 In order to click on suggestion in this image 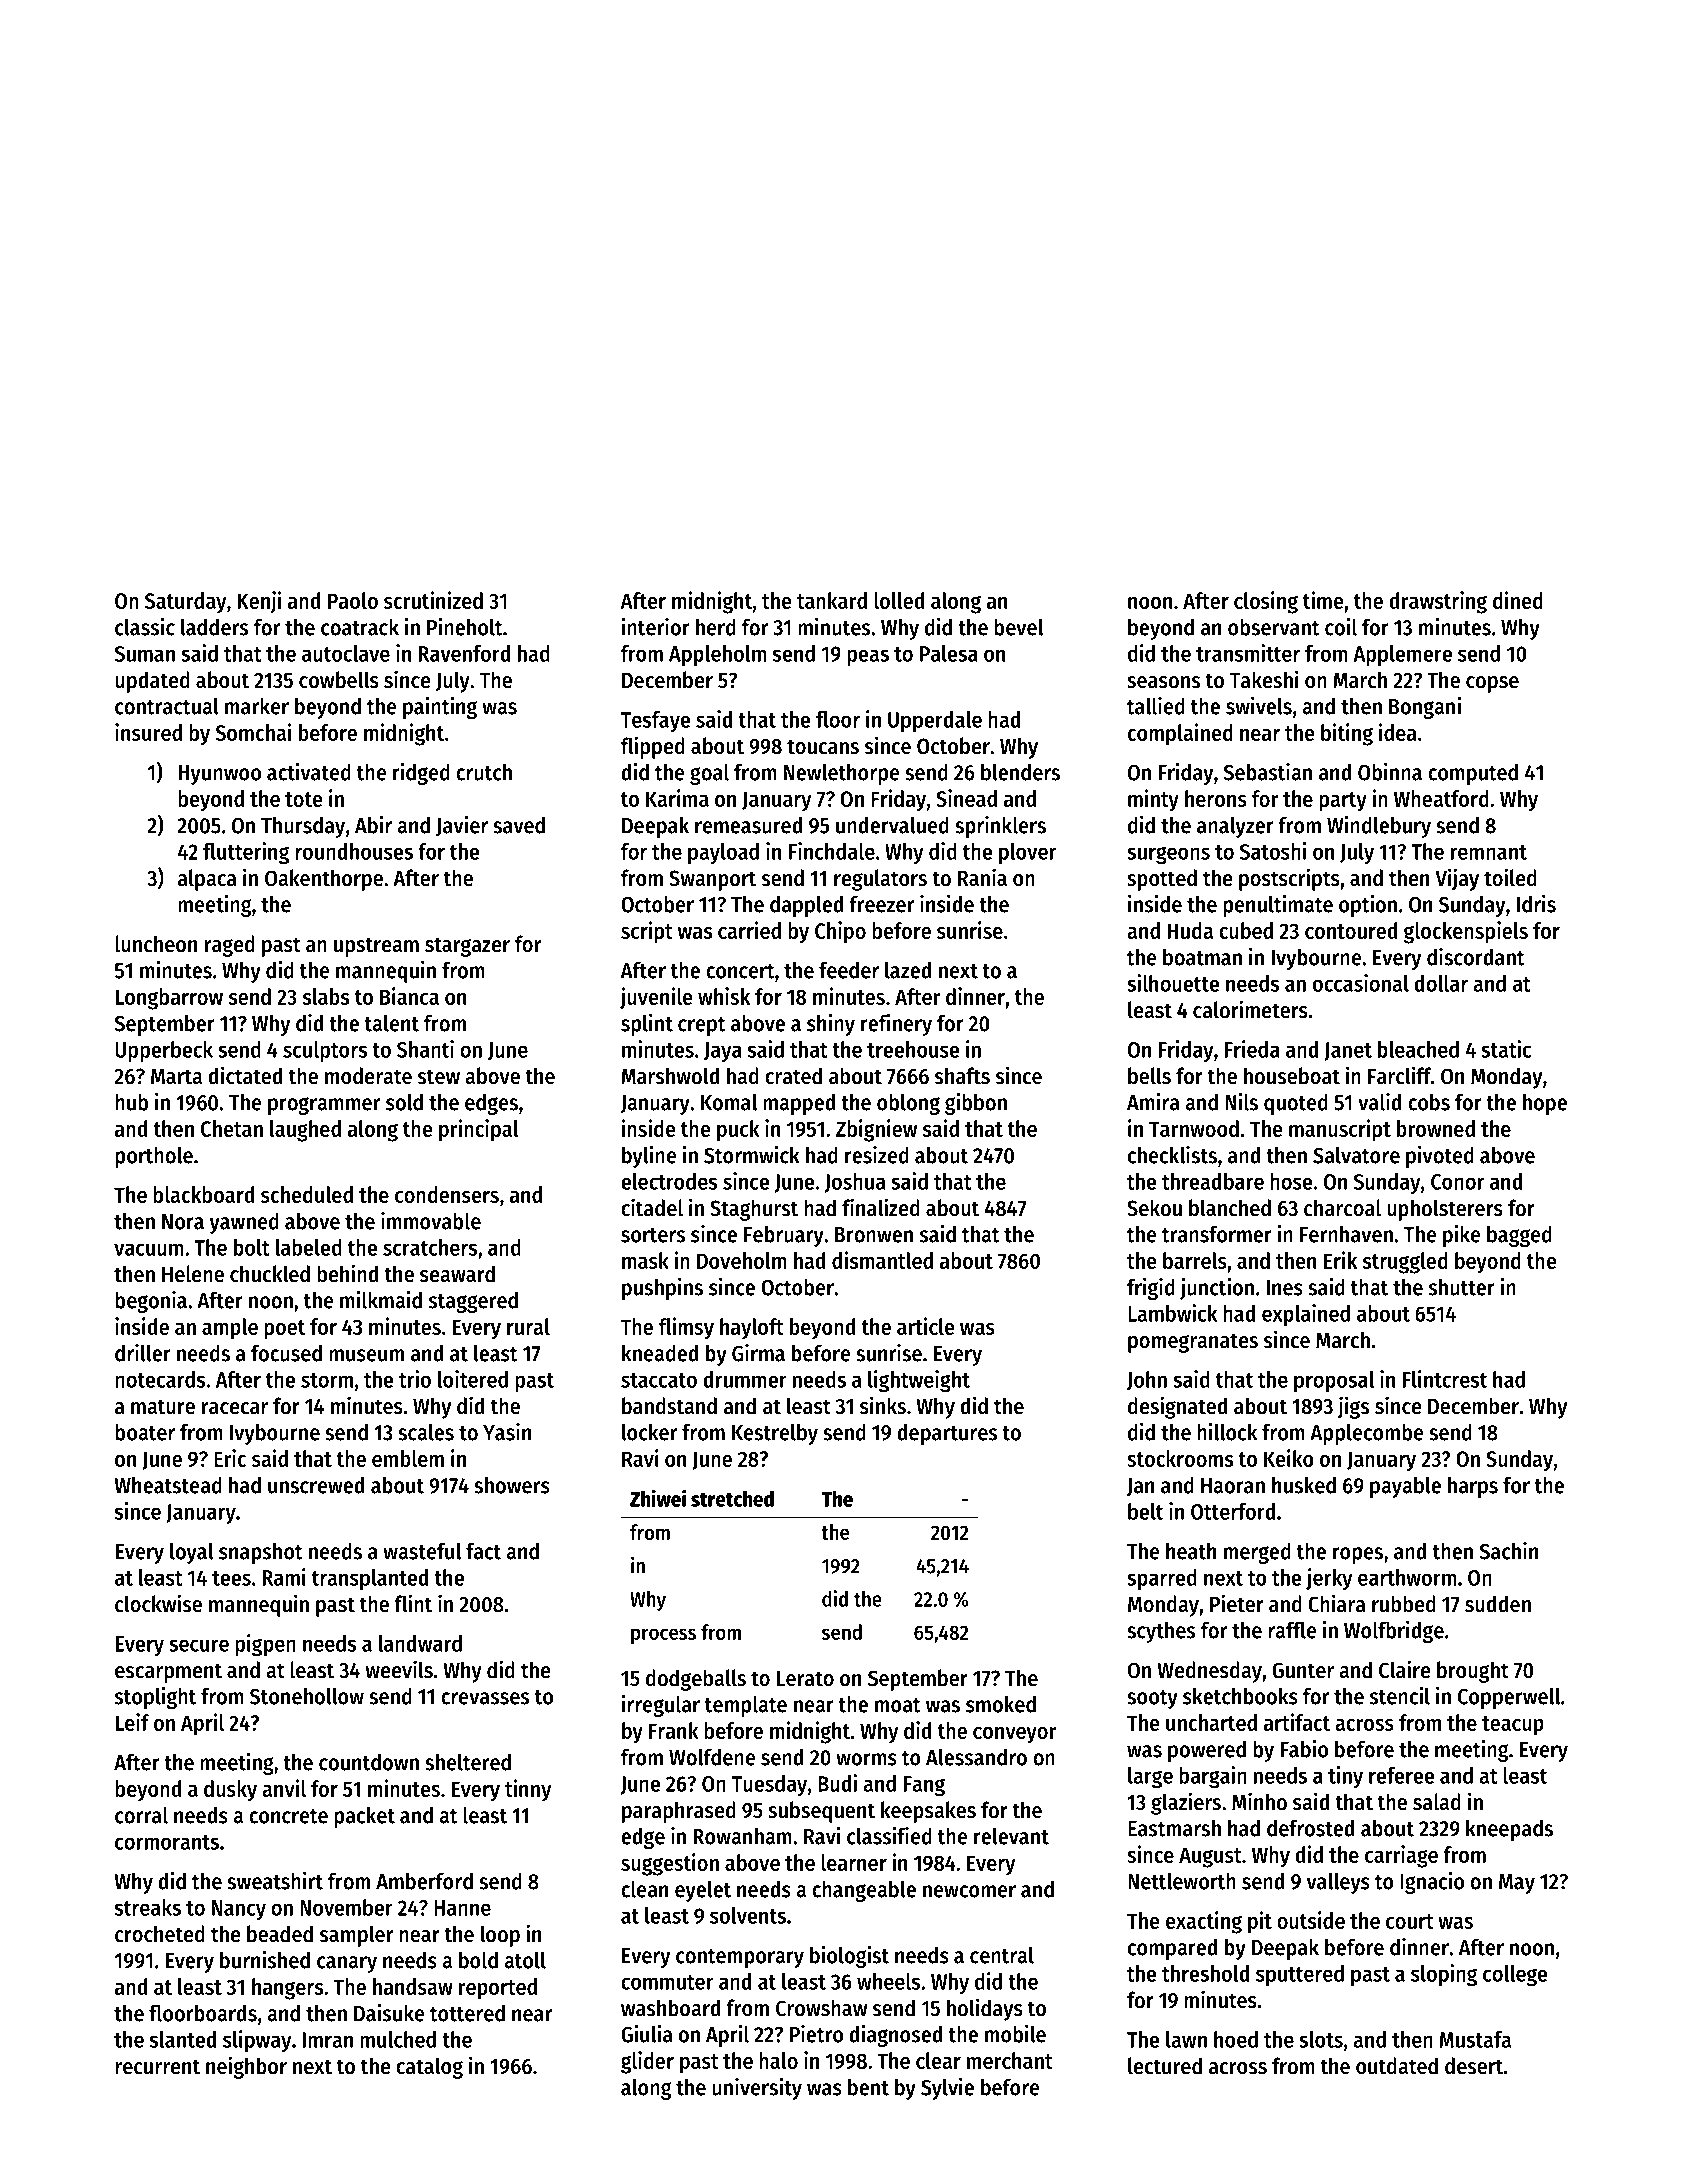, I will do `click(670, 1864)`.
